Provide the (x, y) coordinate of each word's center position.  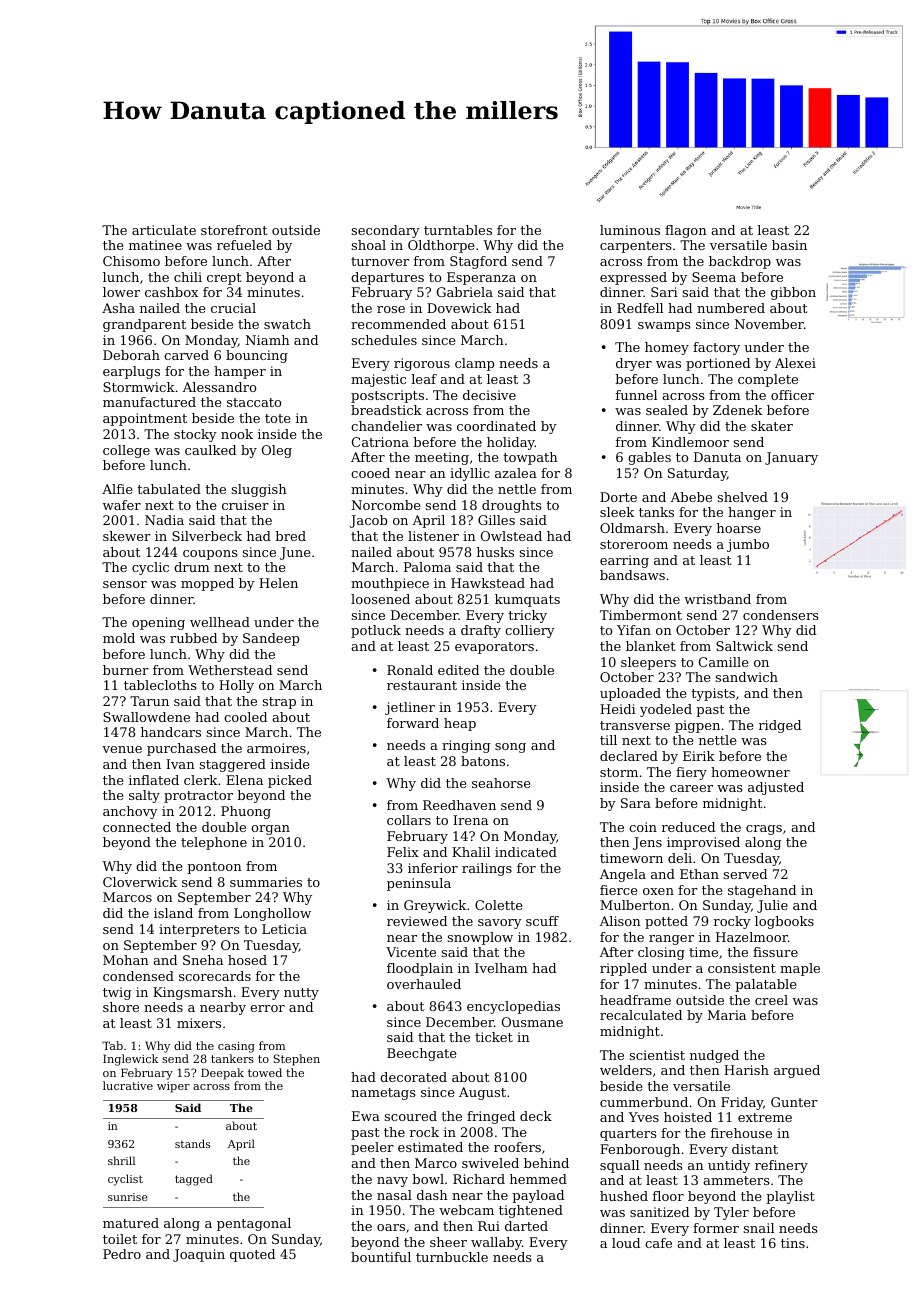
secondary (386, 231)
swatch (287, 324)
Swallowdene (146, 717)
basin (789, 245)
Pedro (122, 1254)
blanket (650, 646)
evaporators (494, 648)
